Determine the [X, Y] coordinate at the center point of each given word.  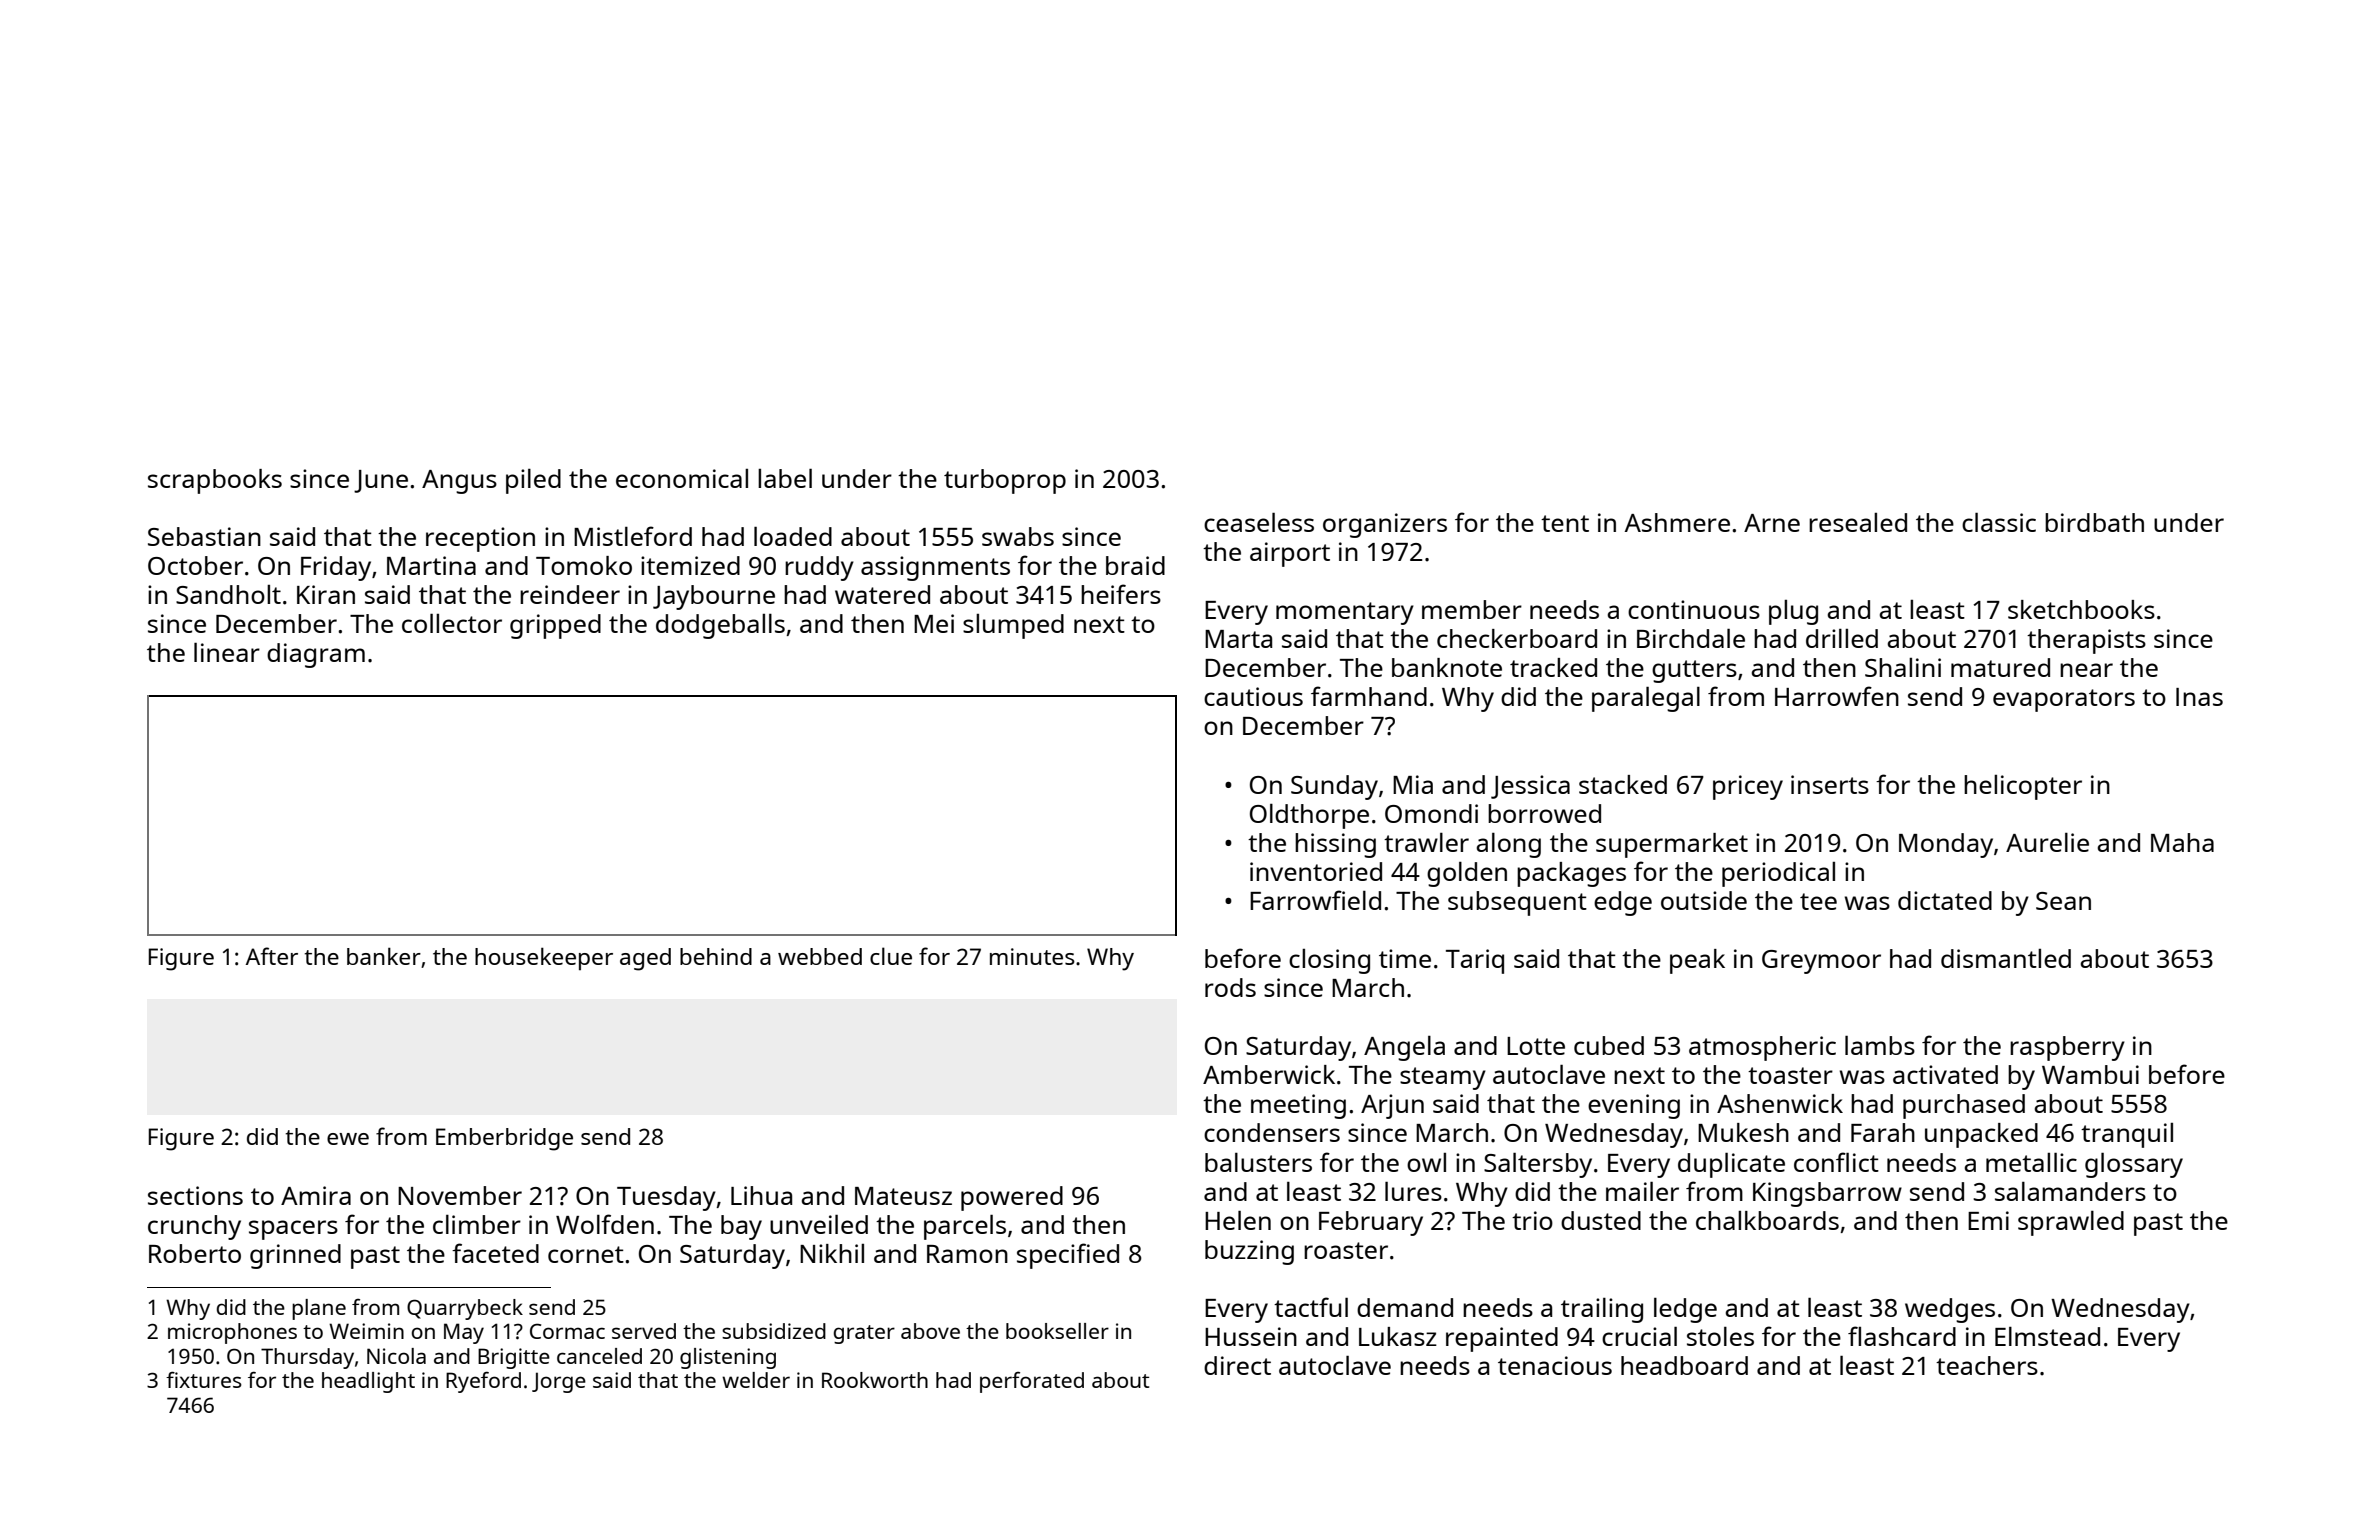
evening [1634, 1106]
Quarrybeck [465, 1309]
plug [1793, 612]
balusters [1258, 1162]
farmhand [1369, 696]
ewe [348, 1139]
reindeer [570, 594]
